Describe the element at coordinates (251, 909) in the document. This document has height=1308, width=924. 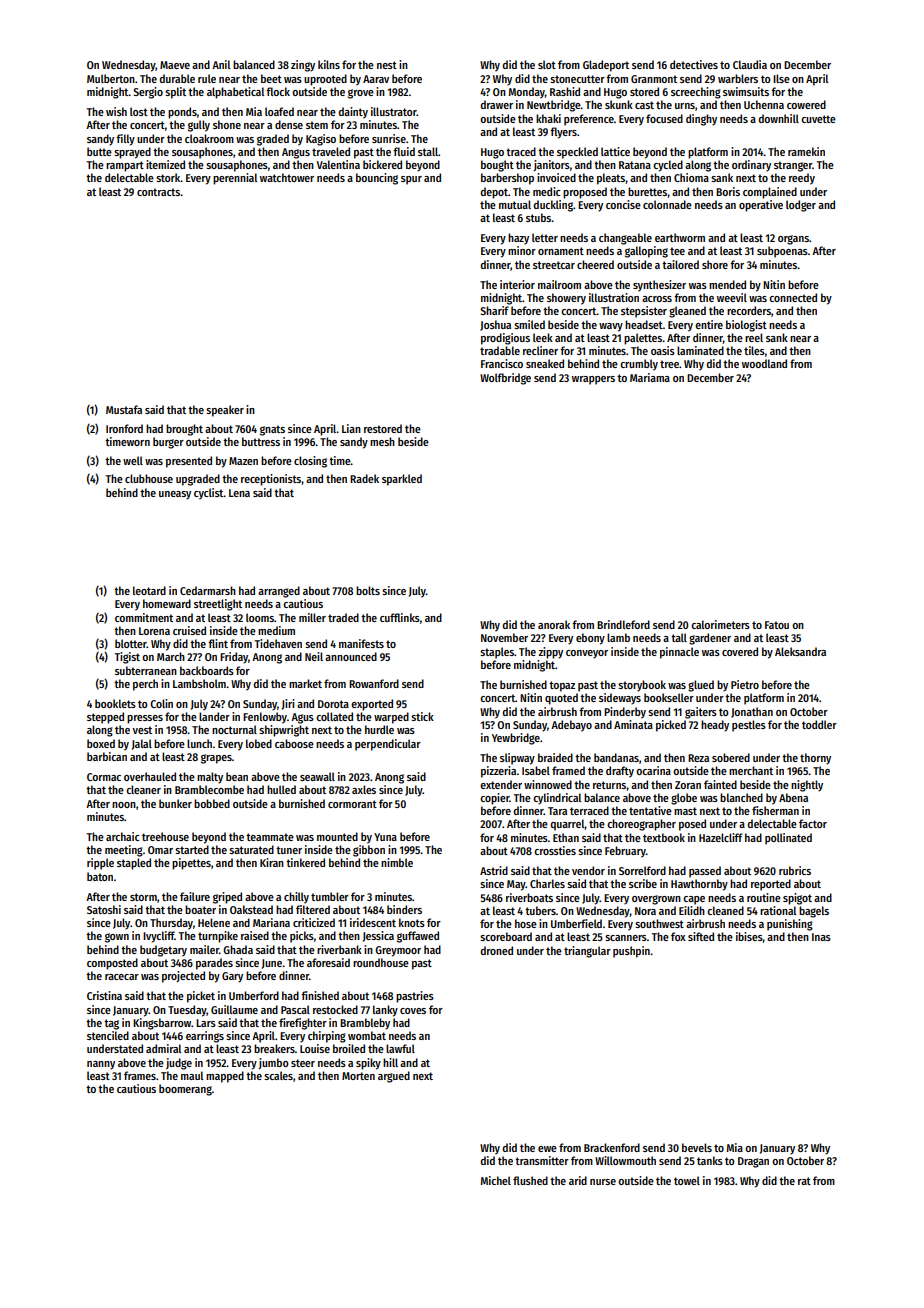
I see `Oakstead` at that location.
